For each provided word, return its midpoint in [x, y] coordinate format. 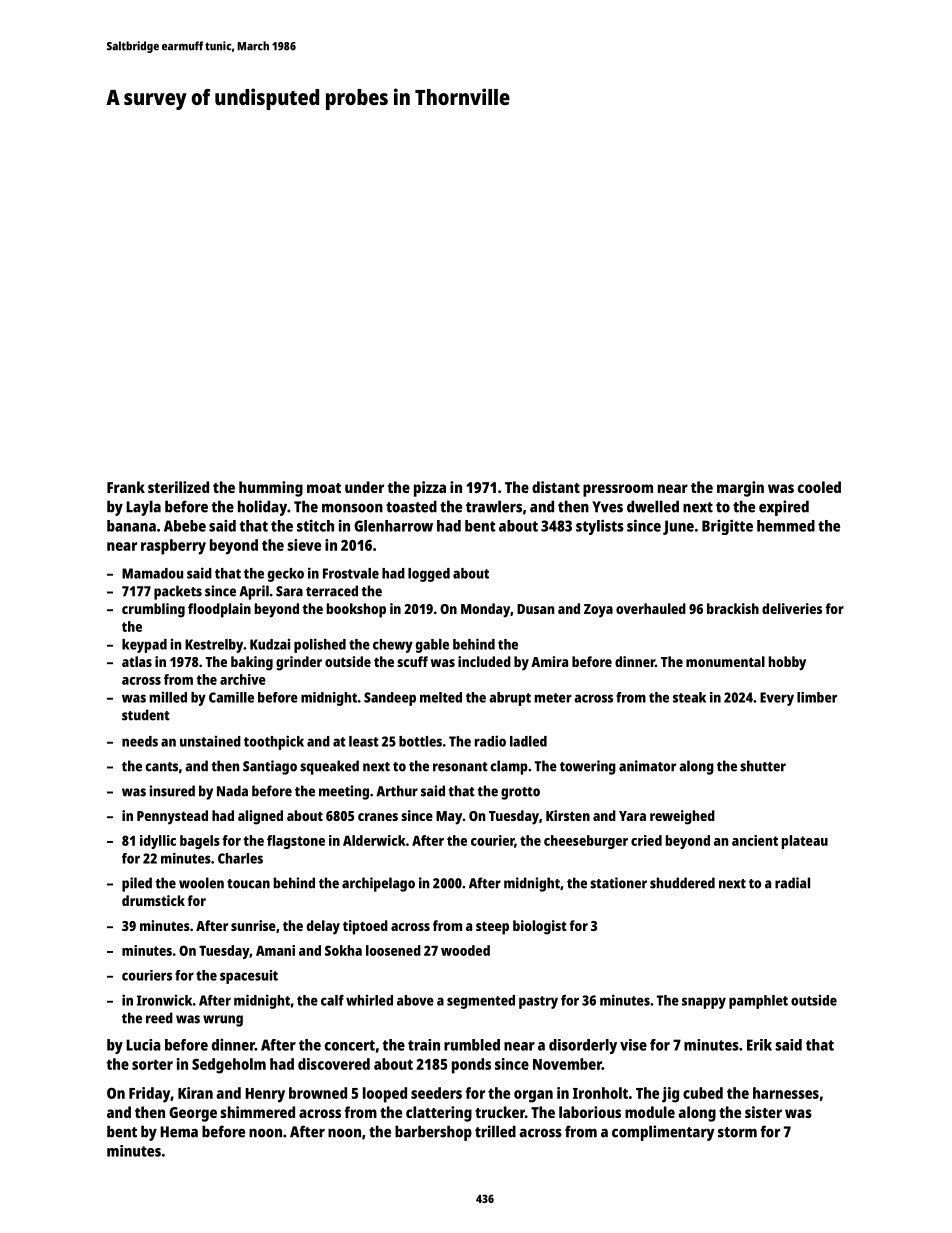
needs [140, 741]
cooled [819, 487]
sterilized [178, 487]
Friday [149, 1095]
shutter [763, 766]
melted [441, 697]
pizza [430, 489]
